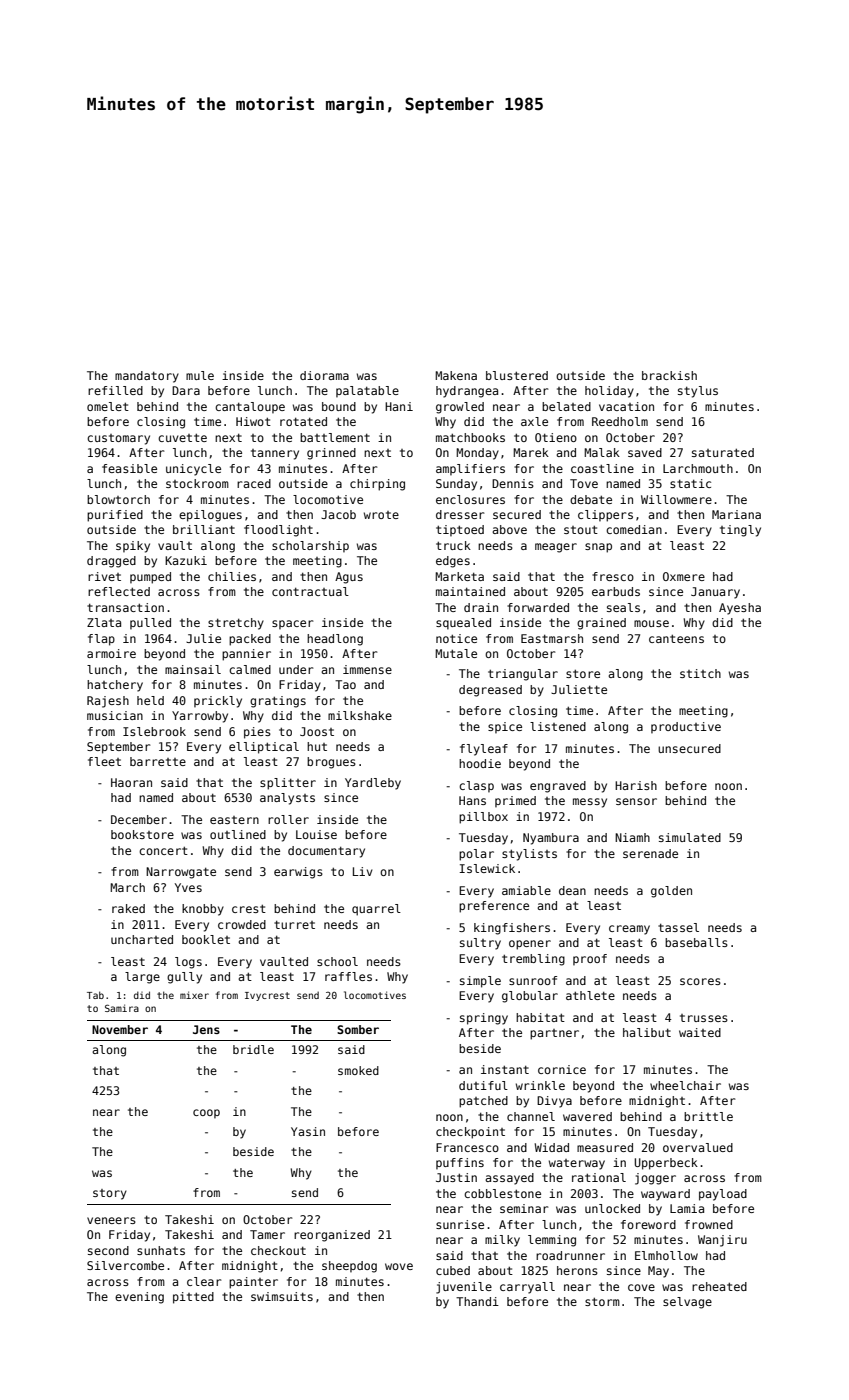 Image resolution: width=849 pixels, height=1400 pixels. I want to click on Monday, so click(477, 454).
